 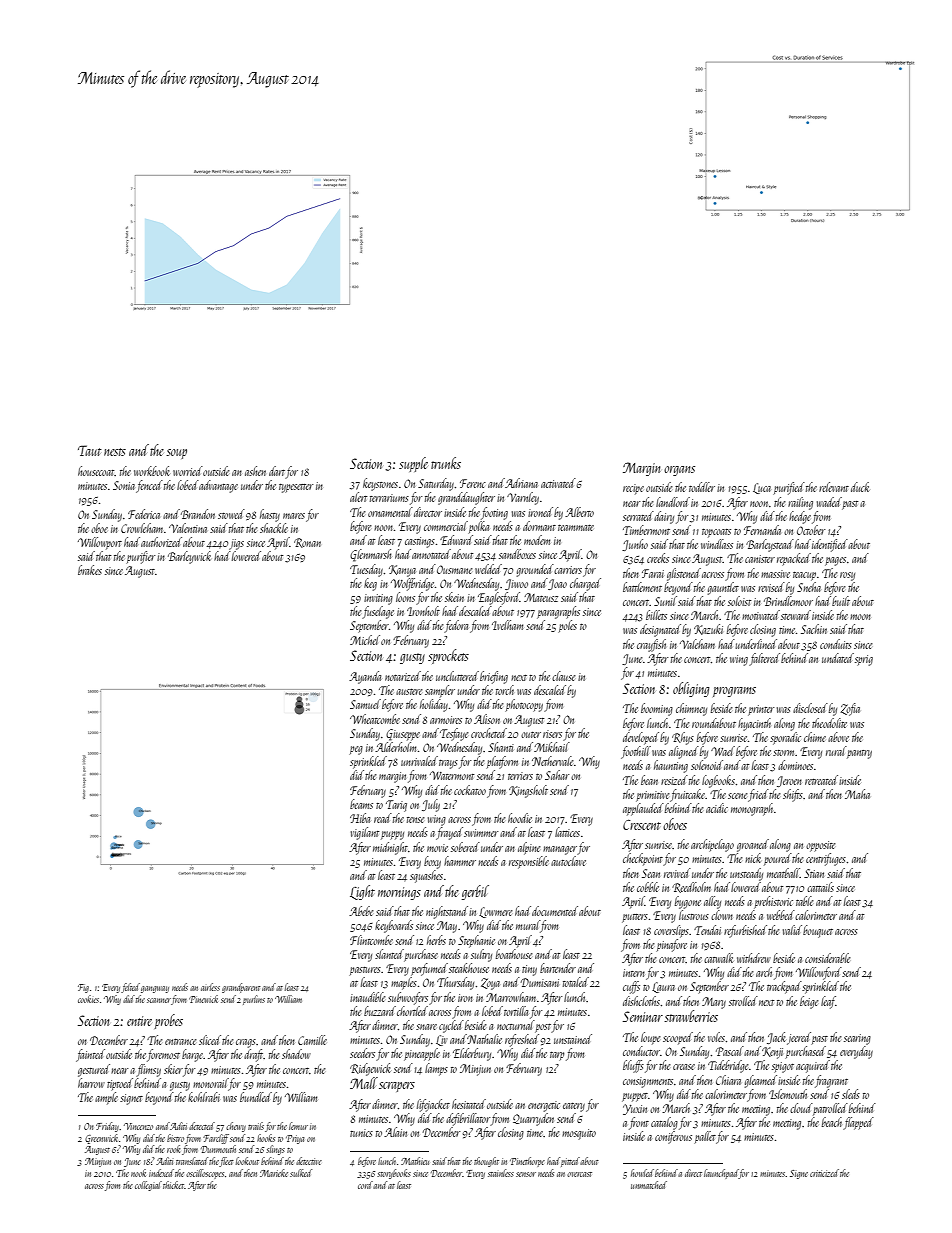 I want to click on brakes, so click(x=90, y=570).
